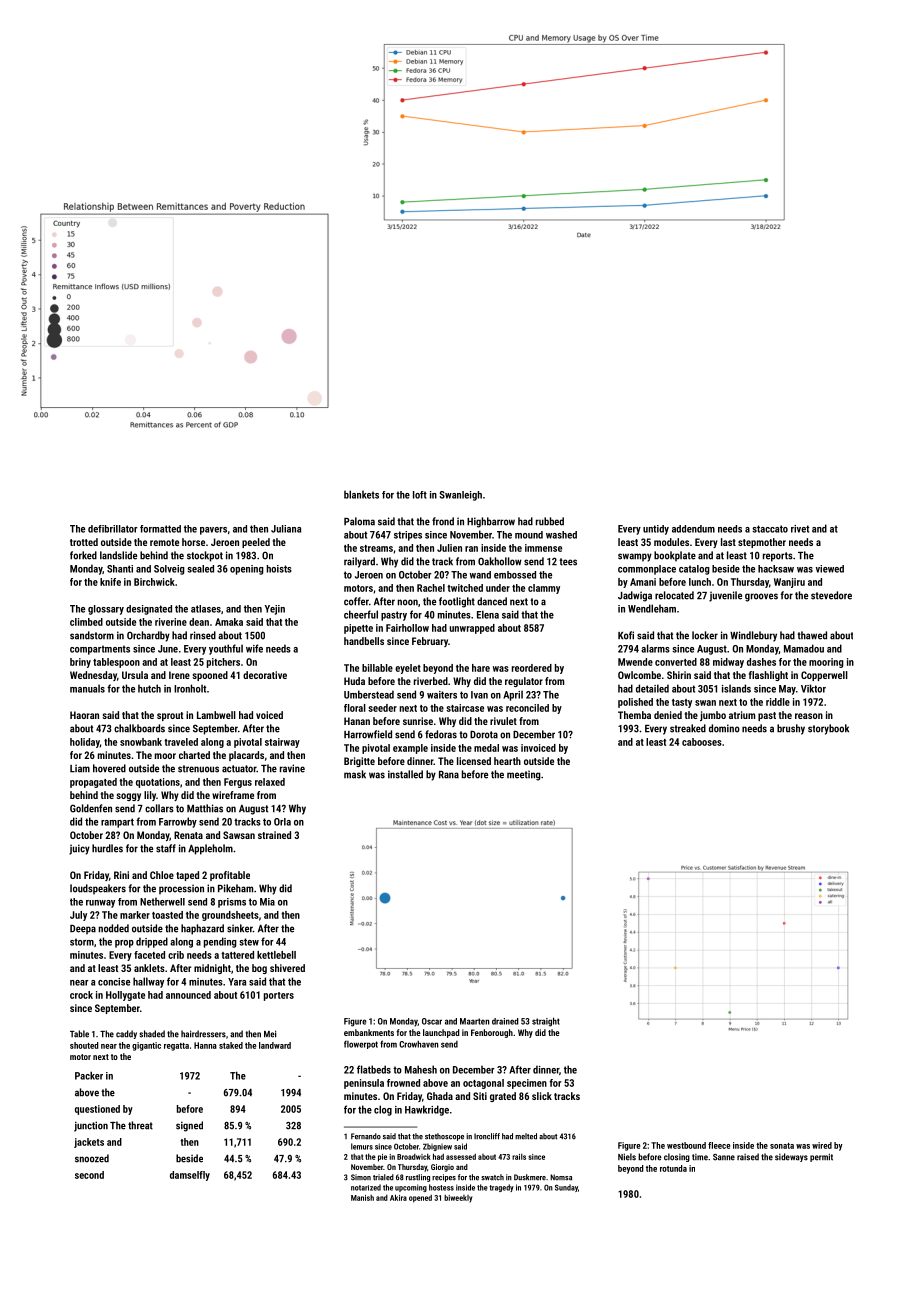  Describe the element at coordinates (267, 902) in the image. I see `Mia` at that location.
